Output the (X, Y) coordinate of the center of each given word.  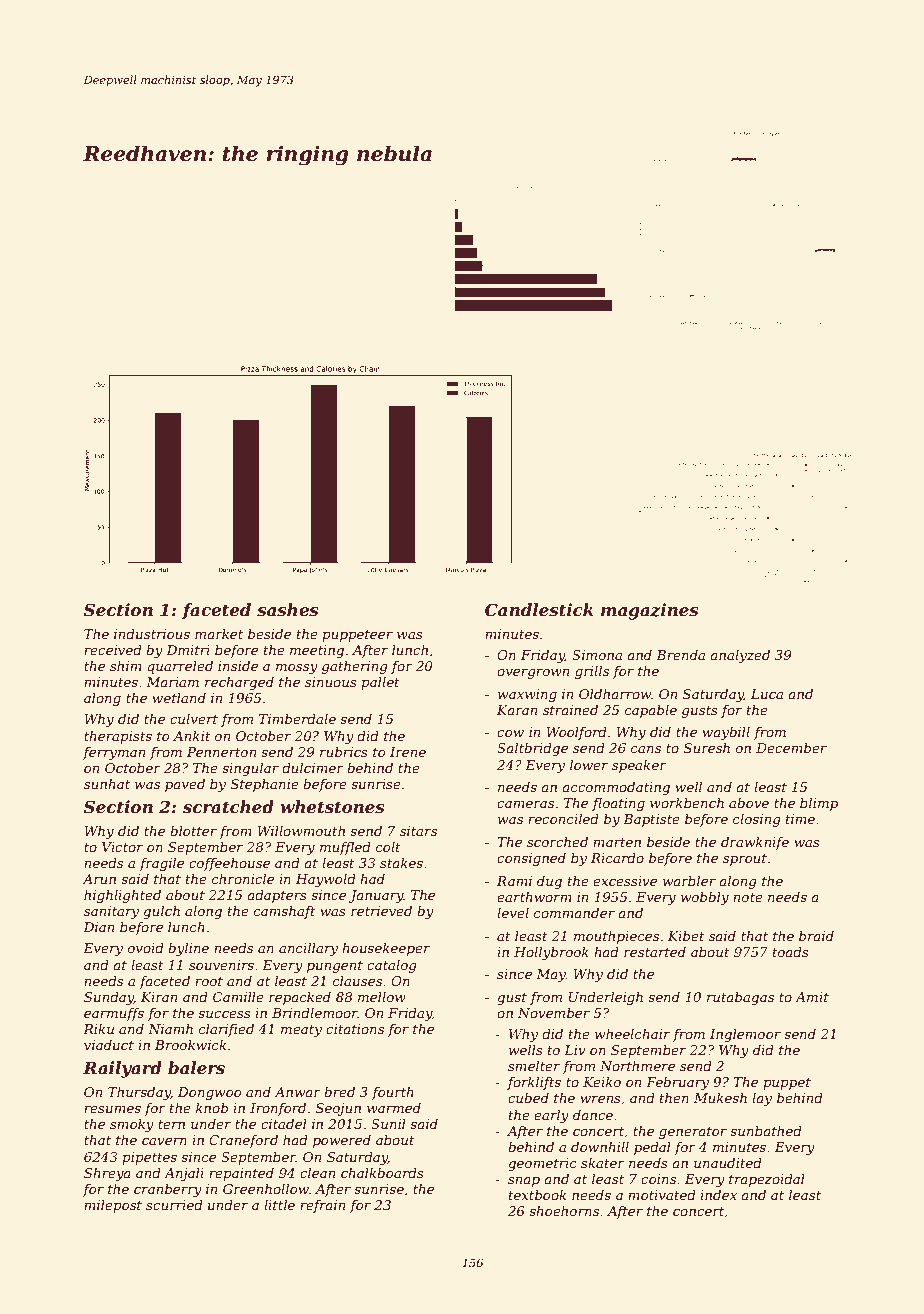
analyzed (740, 656)
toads (791, 951)
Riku (98, 1028)
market (219, 633)
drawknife (755, 843)
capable (651, 711)
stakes (401, 863)
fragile (161, 864)
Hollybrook (551, 953)
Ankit (192, 736)
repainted (241, 1174)
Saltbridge (532, 749)
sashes (288, 609)
